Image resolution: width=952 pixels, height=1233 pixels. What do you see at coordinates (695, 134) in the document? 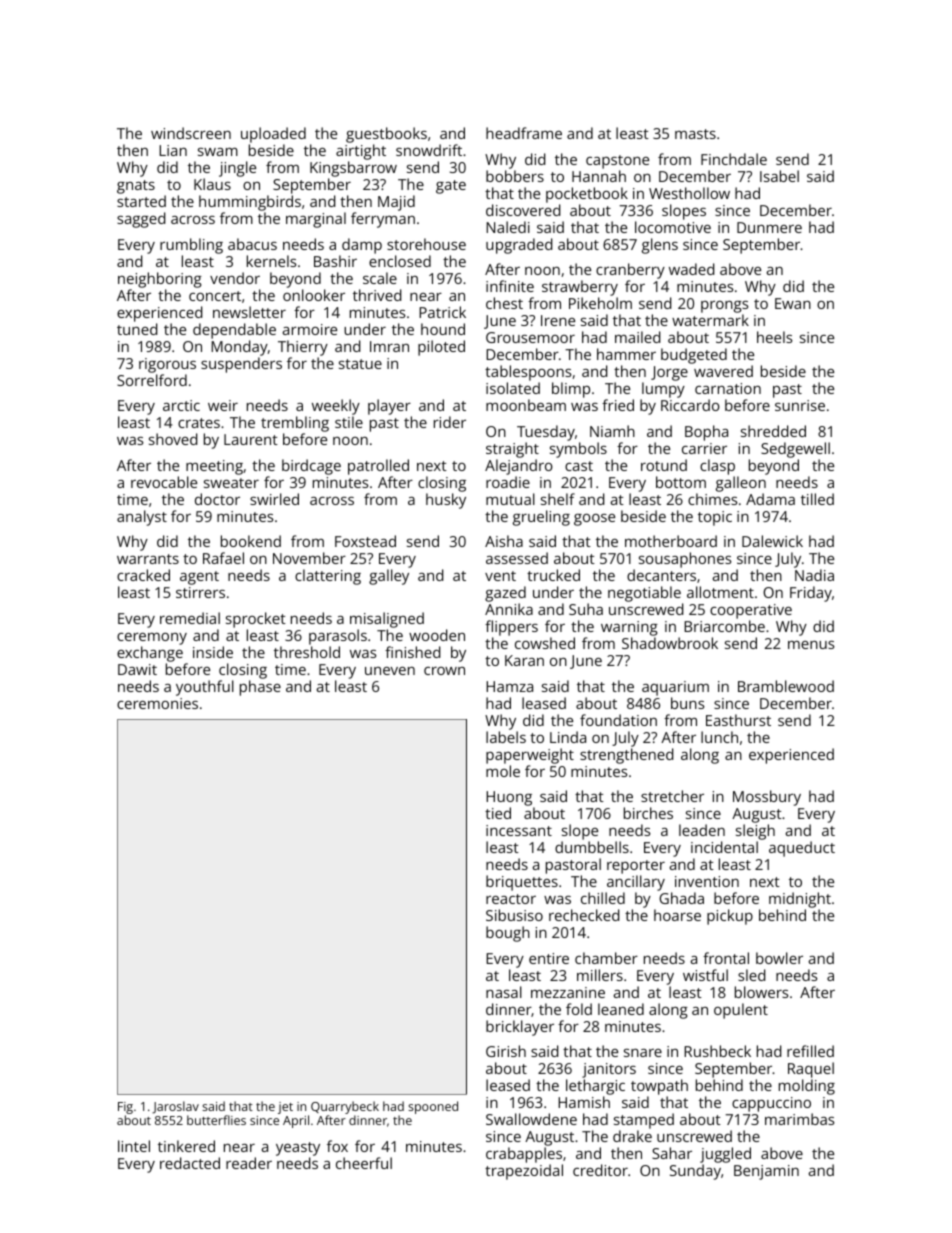
I see `masts` at bounding box center [695, 134].
